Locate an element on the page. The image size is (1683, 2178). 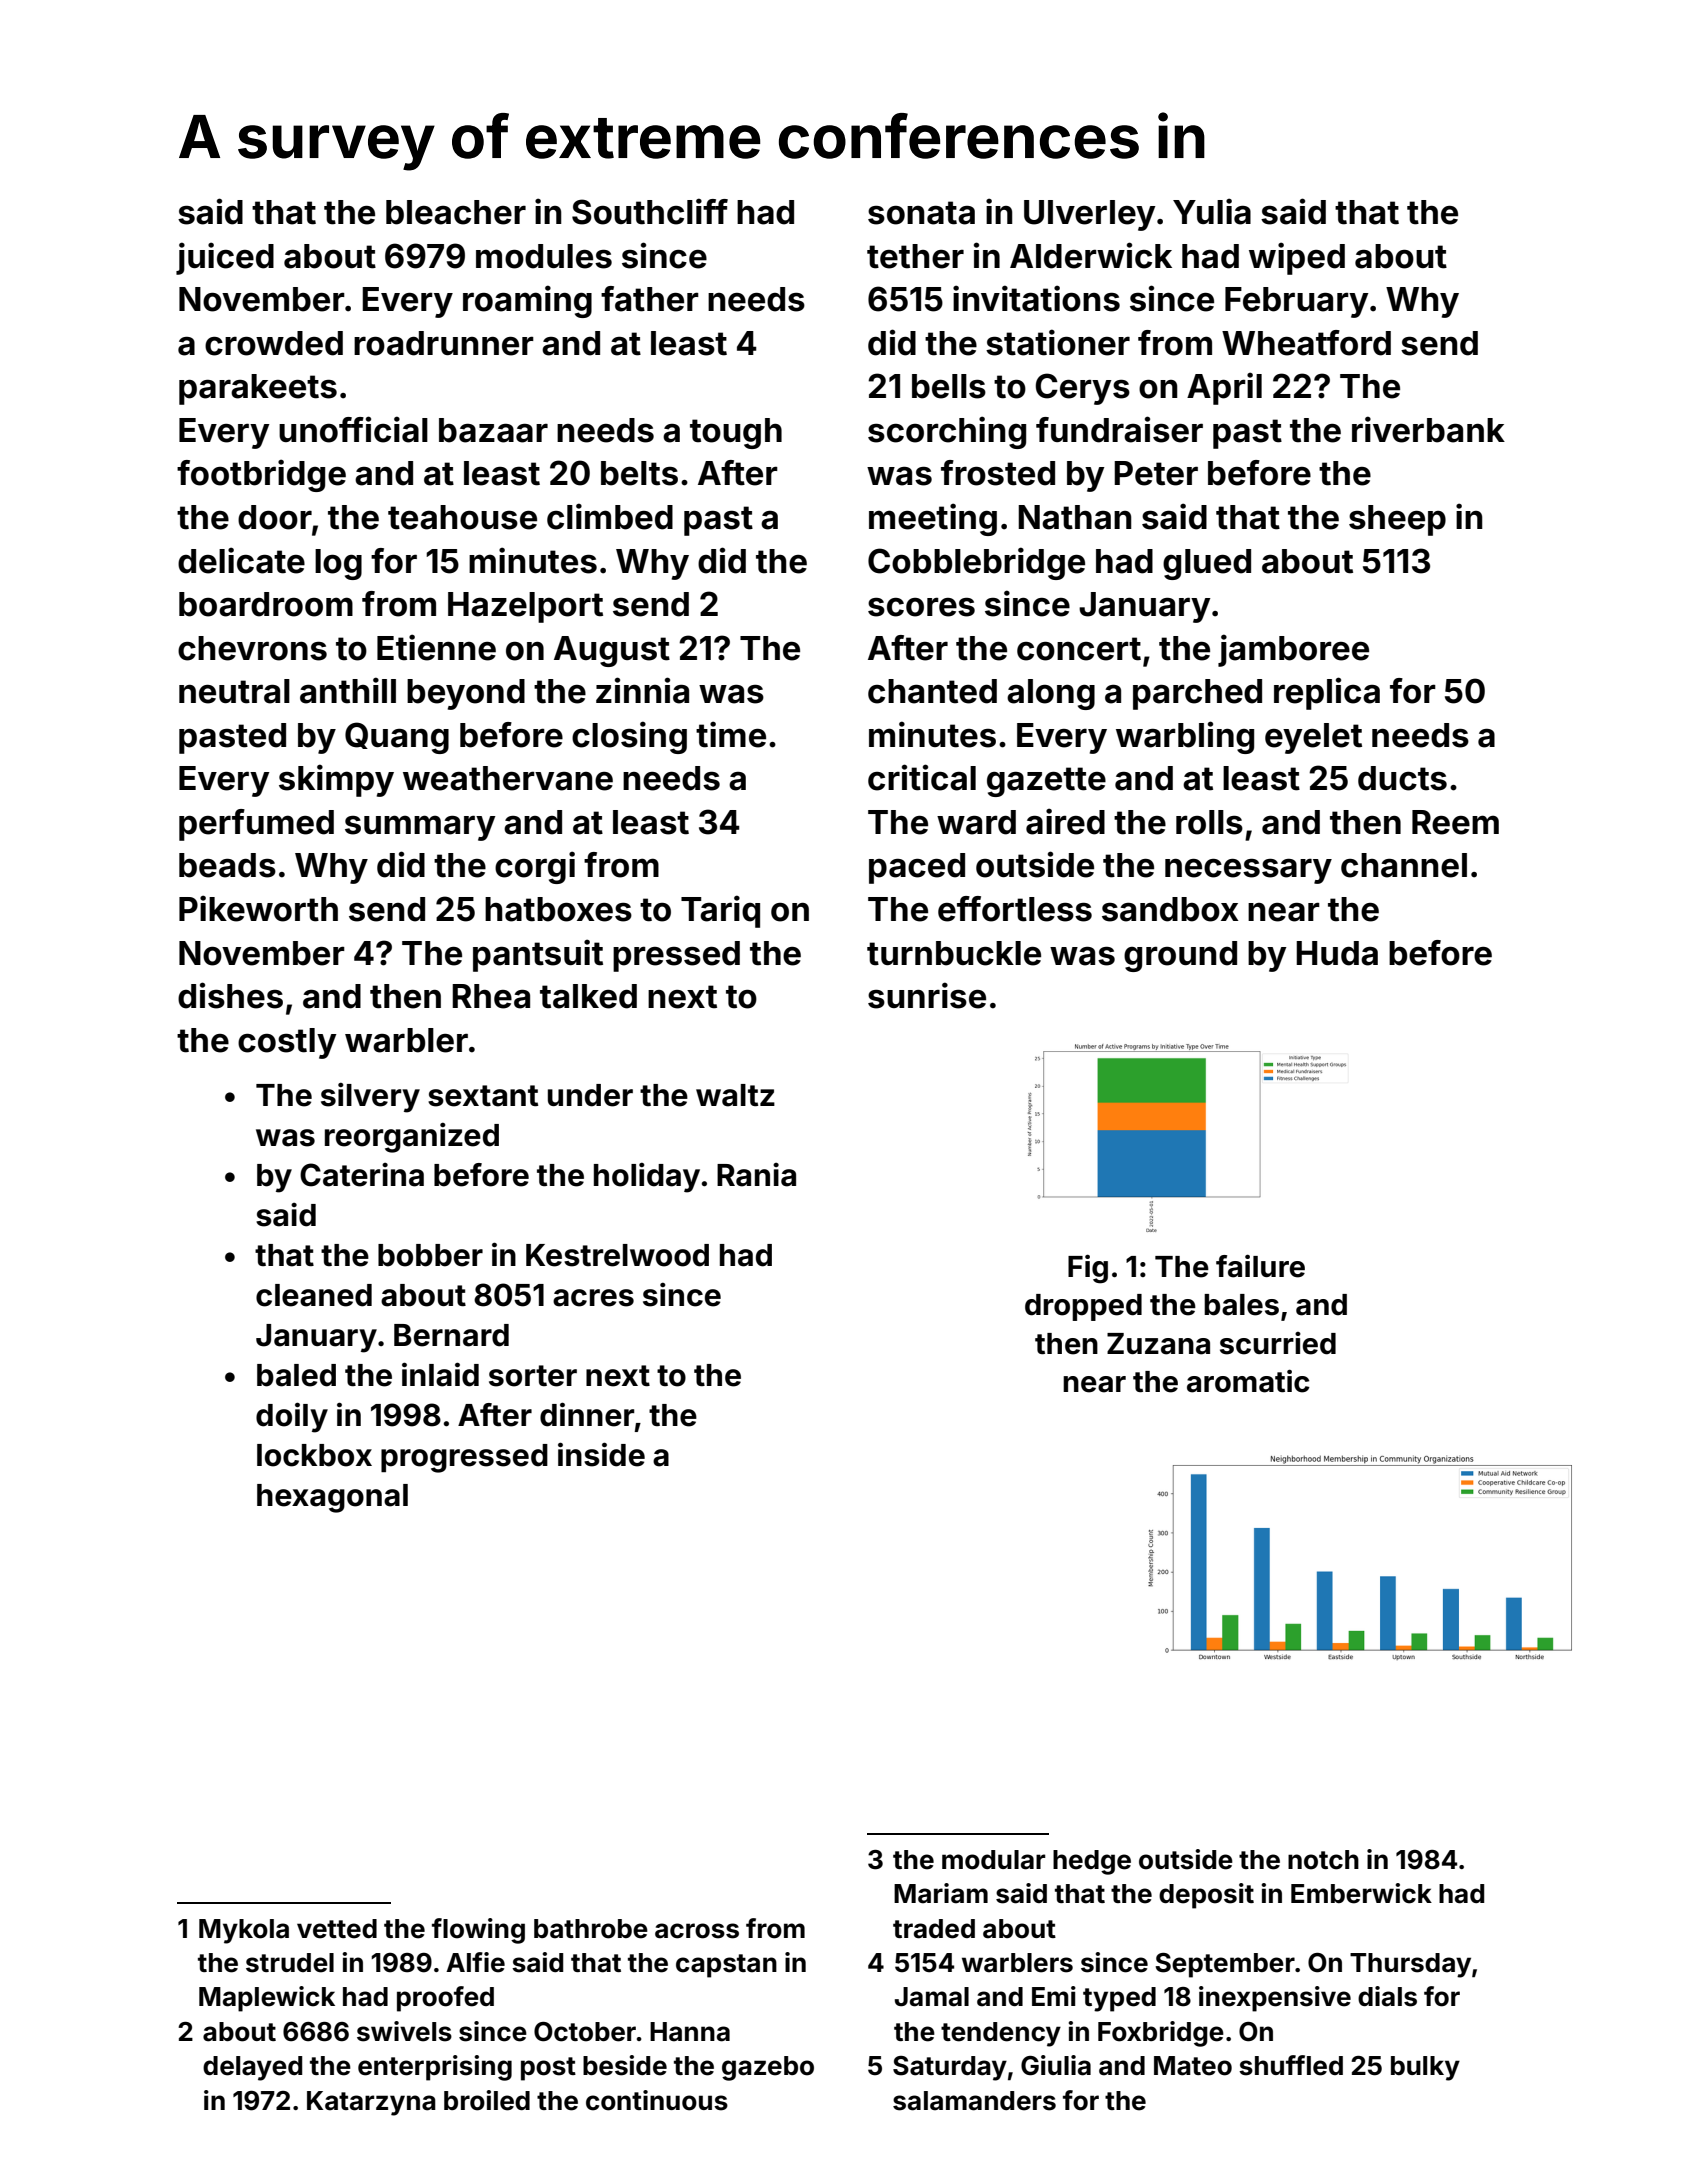
dishes is located at coordinates (230, 995).
